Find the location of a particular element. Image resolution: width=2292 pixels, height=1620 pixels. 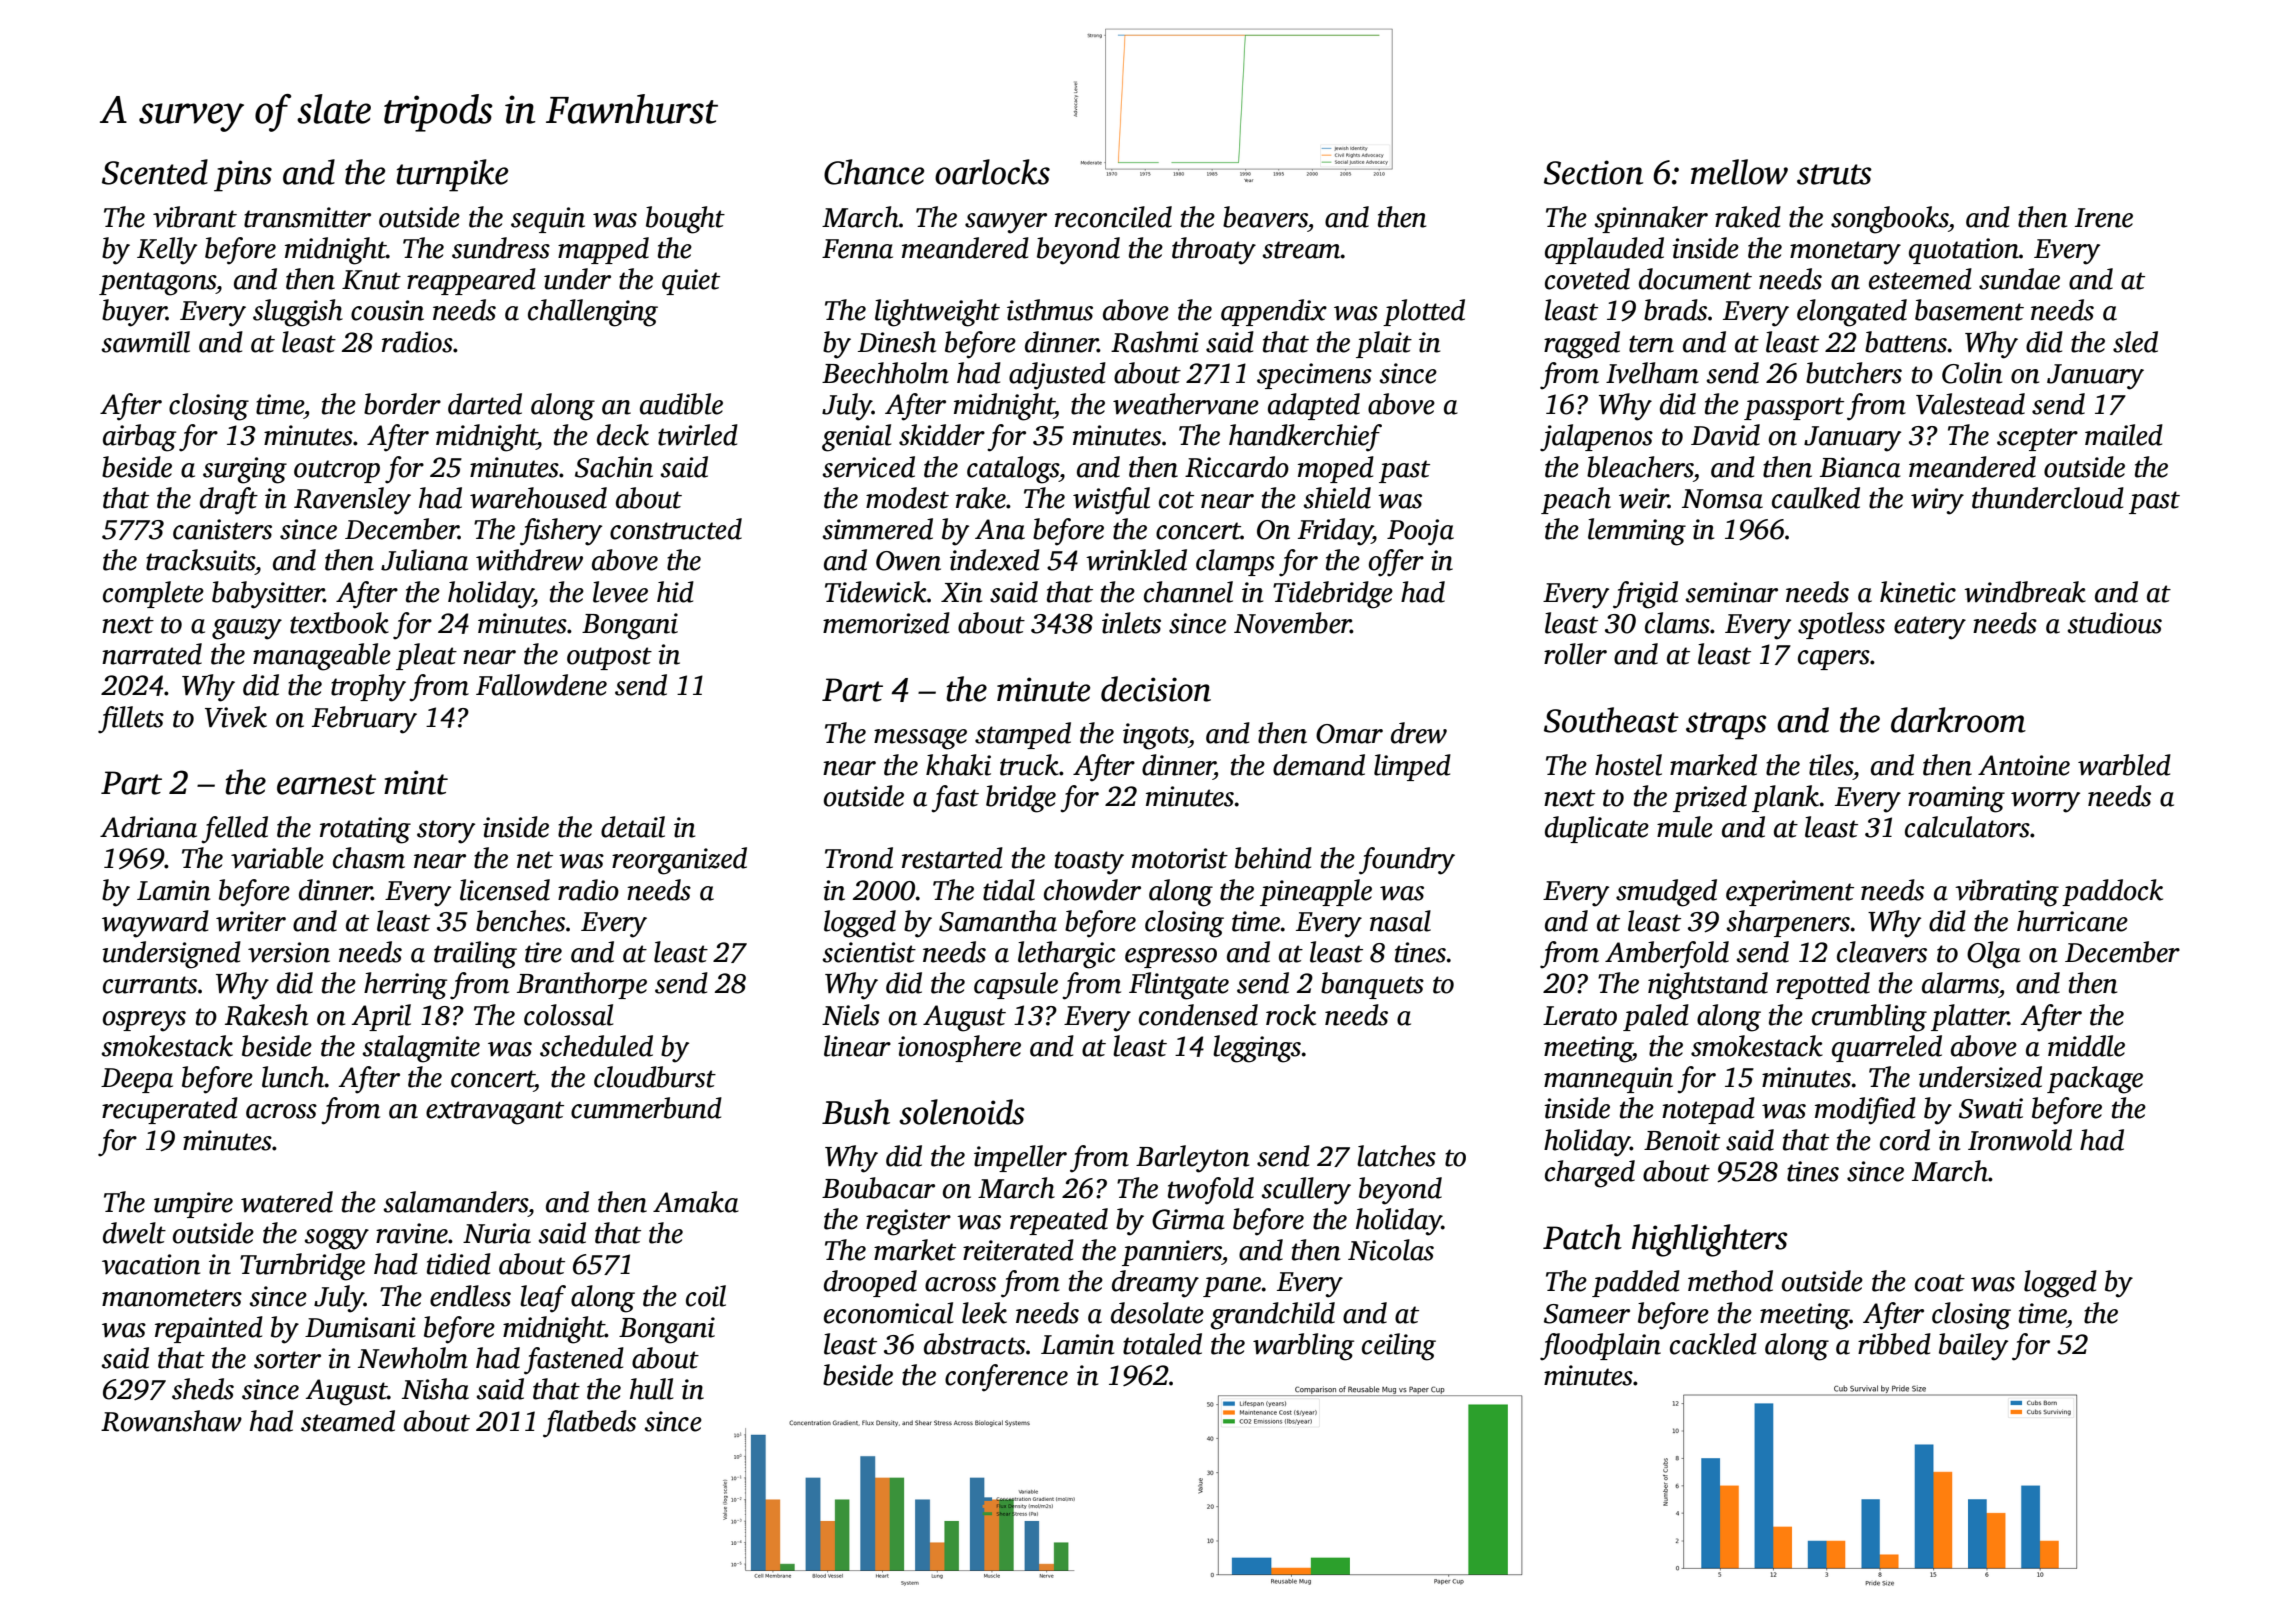

serviced is located at coordinates (868, 467).
